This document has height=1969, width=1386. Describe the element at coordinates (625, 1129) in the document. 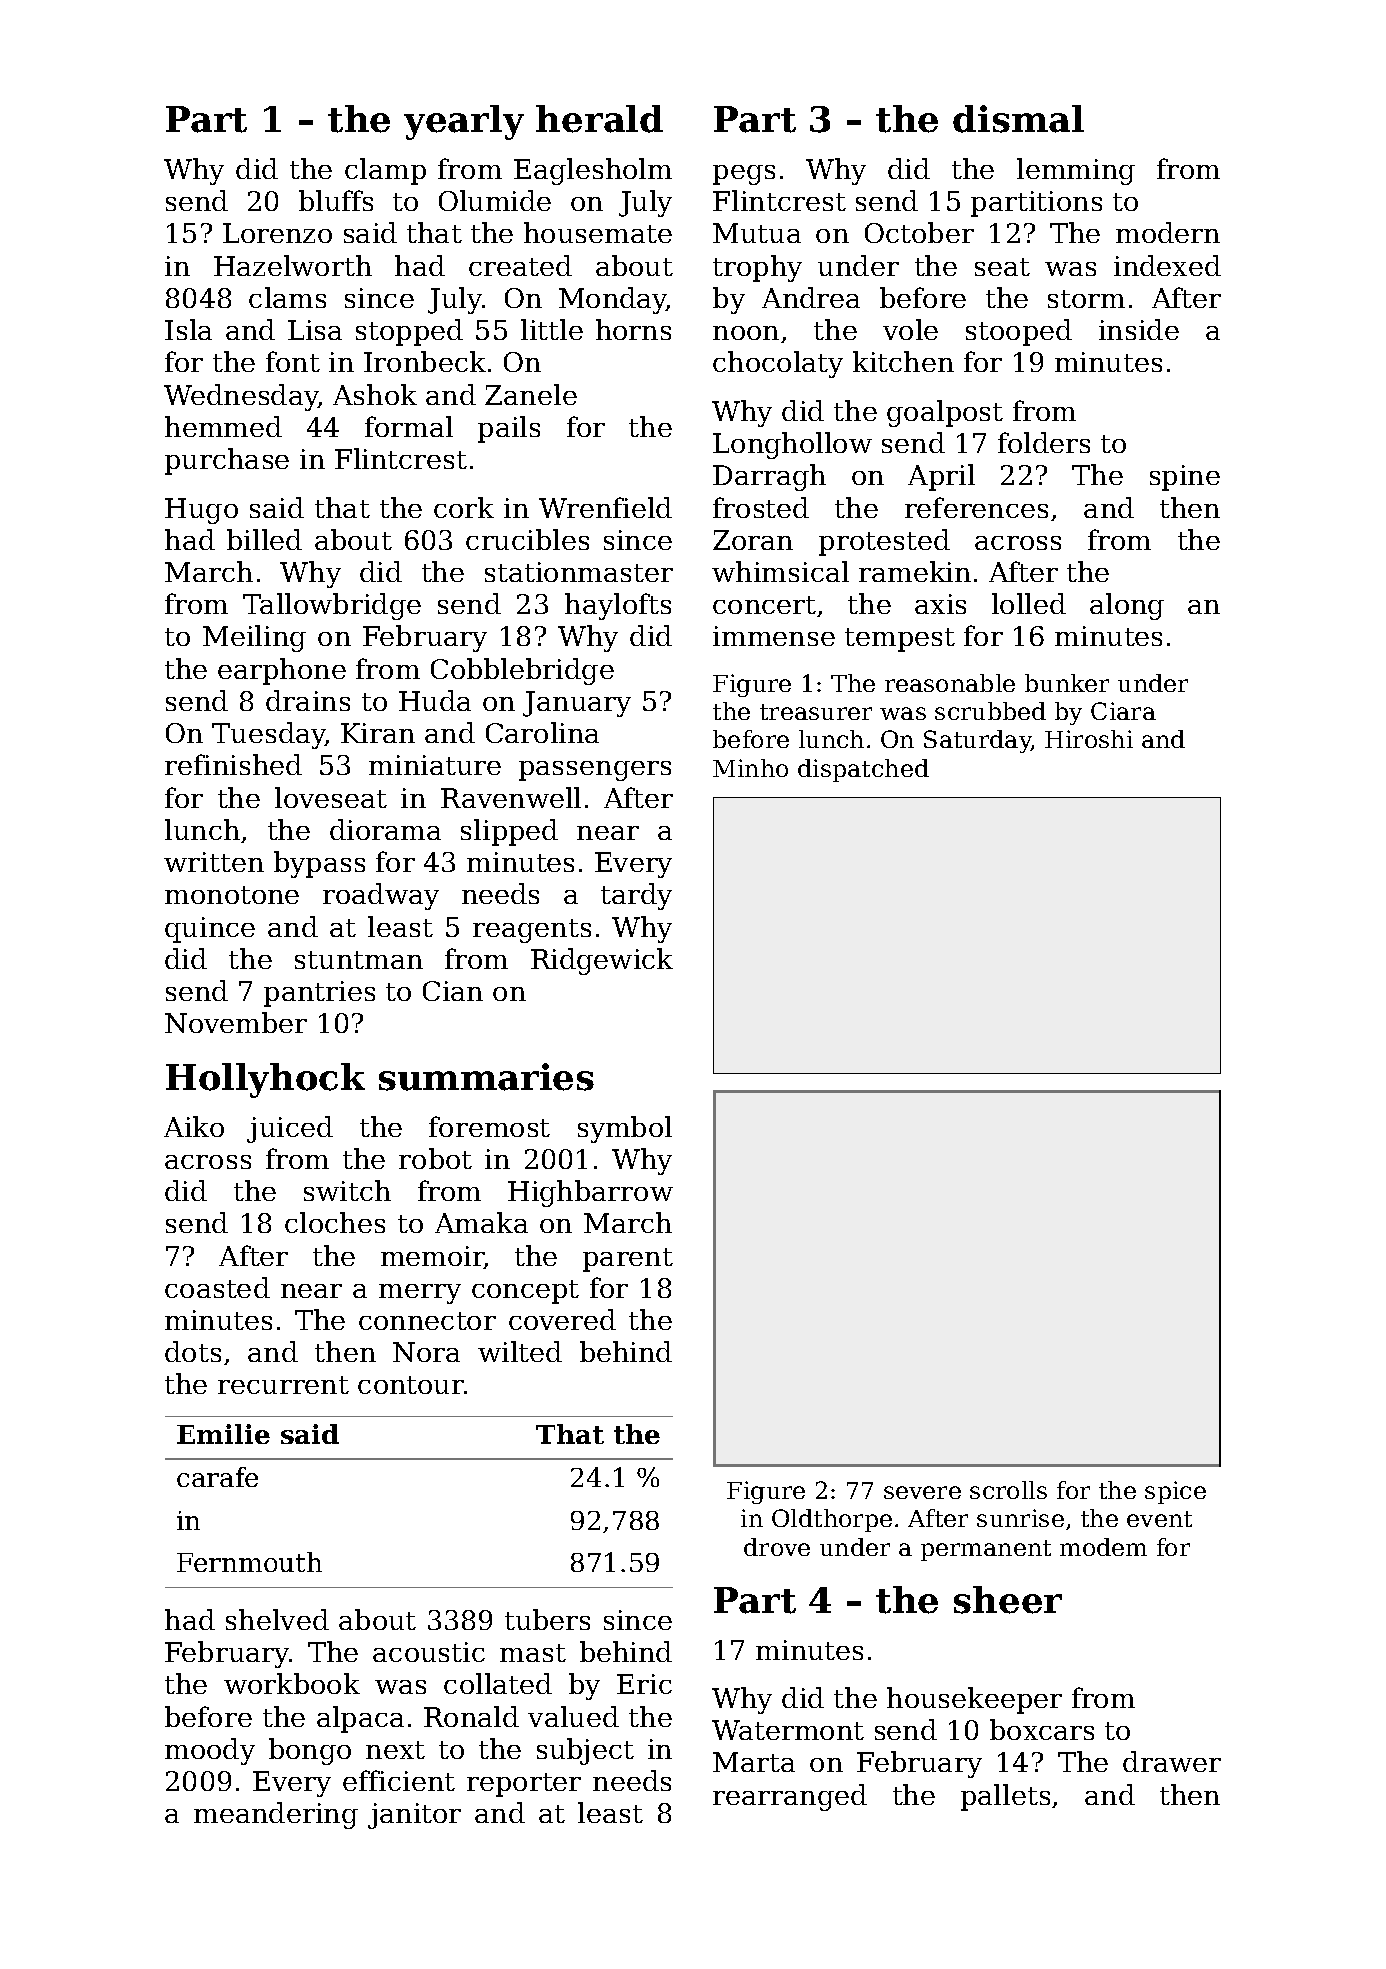

I see `symbol` at that location.
